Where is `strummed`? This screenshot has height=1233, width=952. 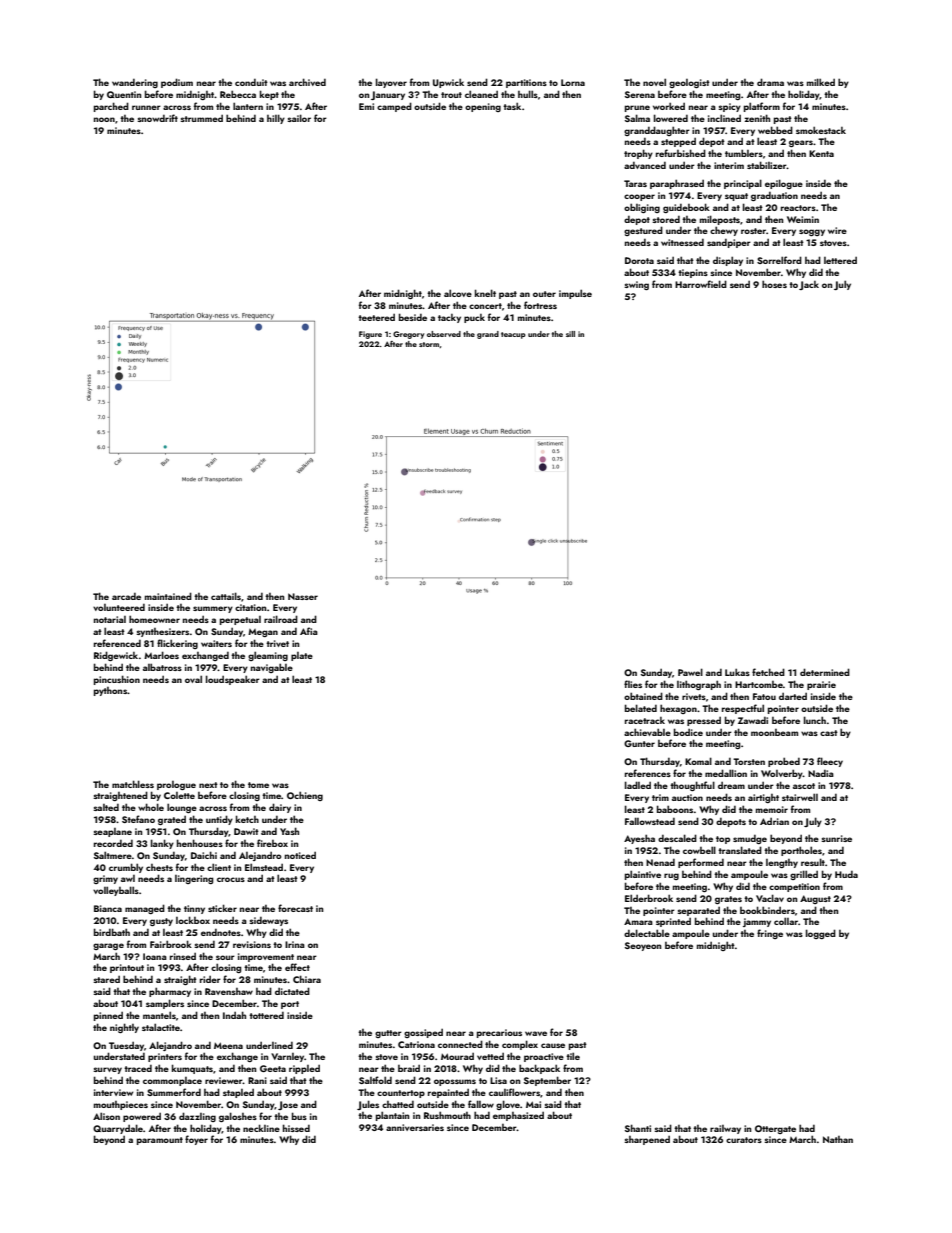
strummed is located at coordinates (201, 118).
